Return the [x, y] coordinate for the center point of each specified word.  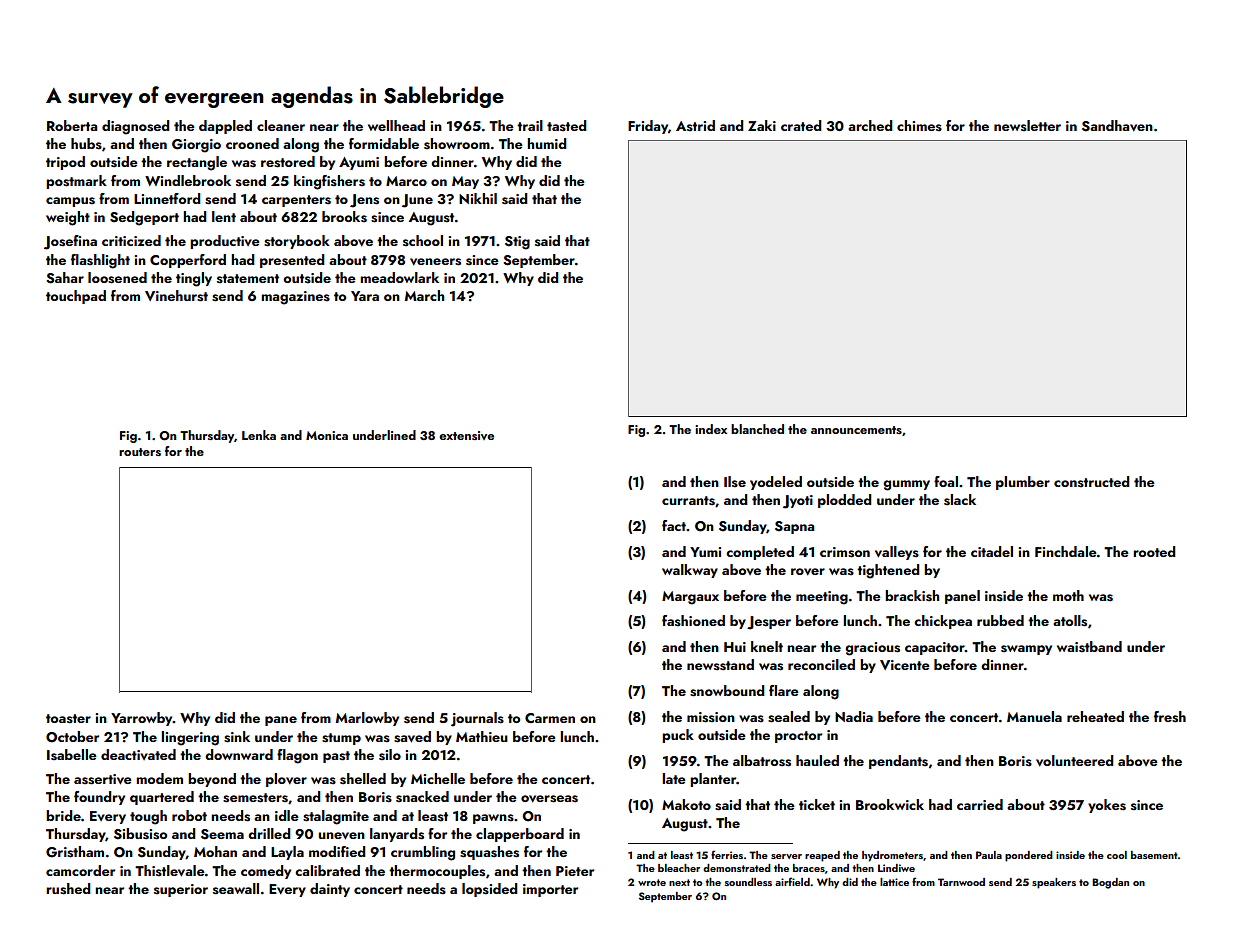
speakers [1054, 883]
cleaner [281, 125]
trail [530, 125]
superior [181, 890]
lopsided [489, 890]
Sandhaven [1117, 126]
